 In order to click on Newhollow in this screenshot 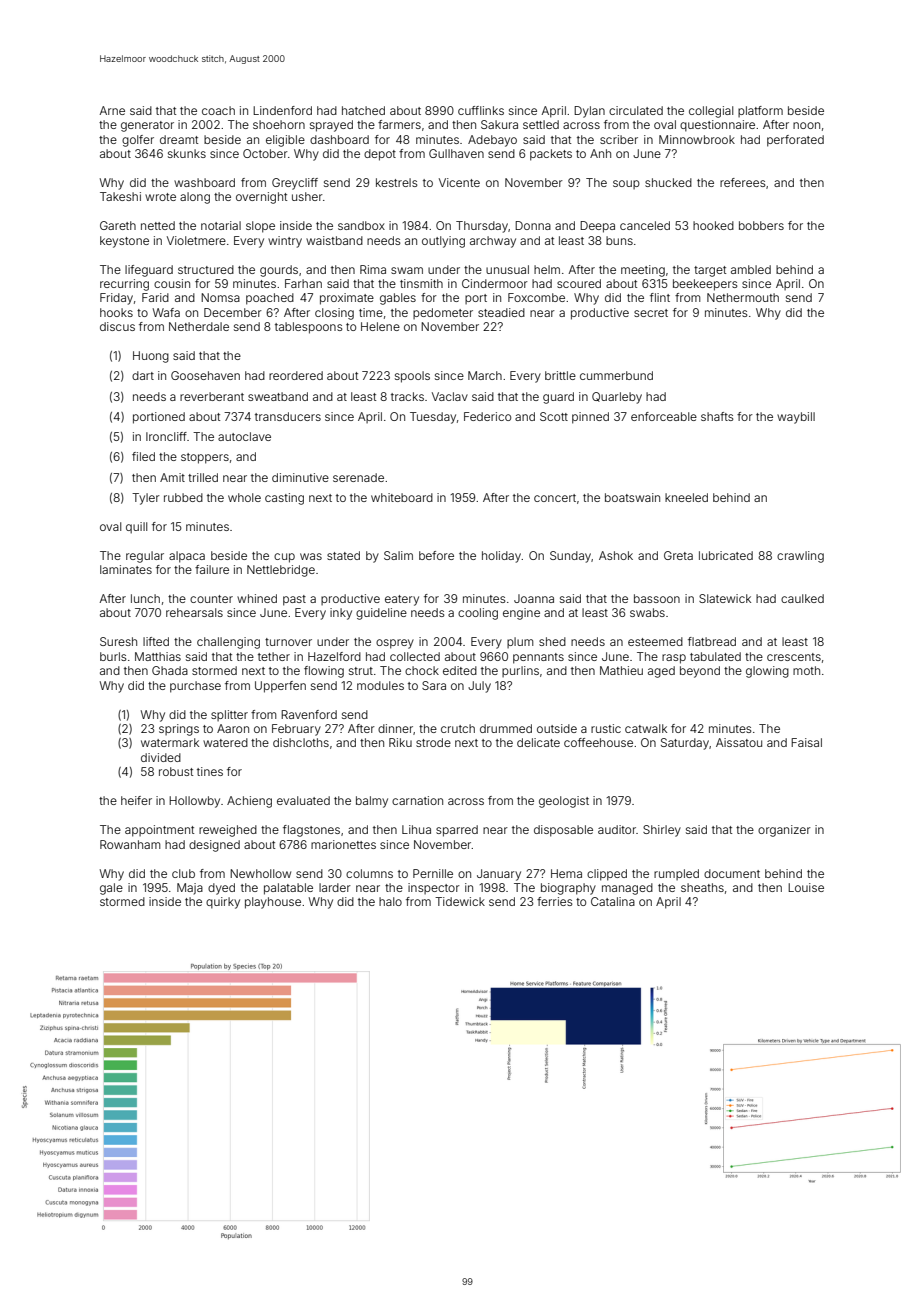, I will do `click(260, 873)`.
